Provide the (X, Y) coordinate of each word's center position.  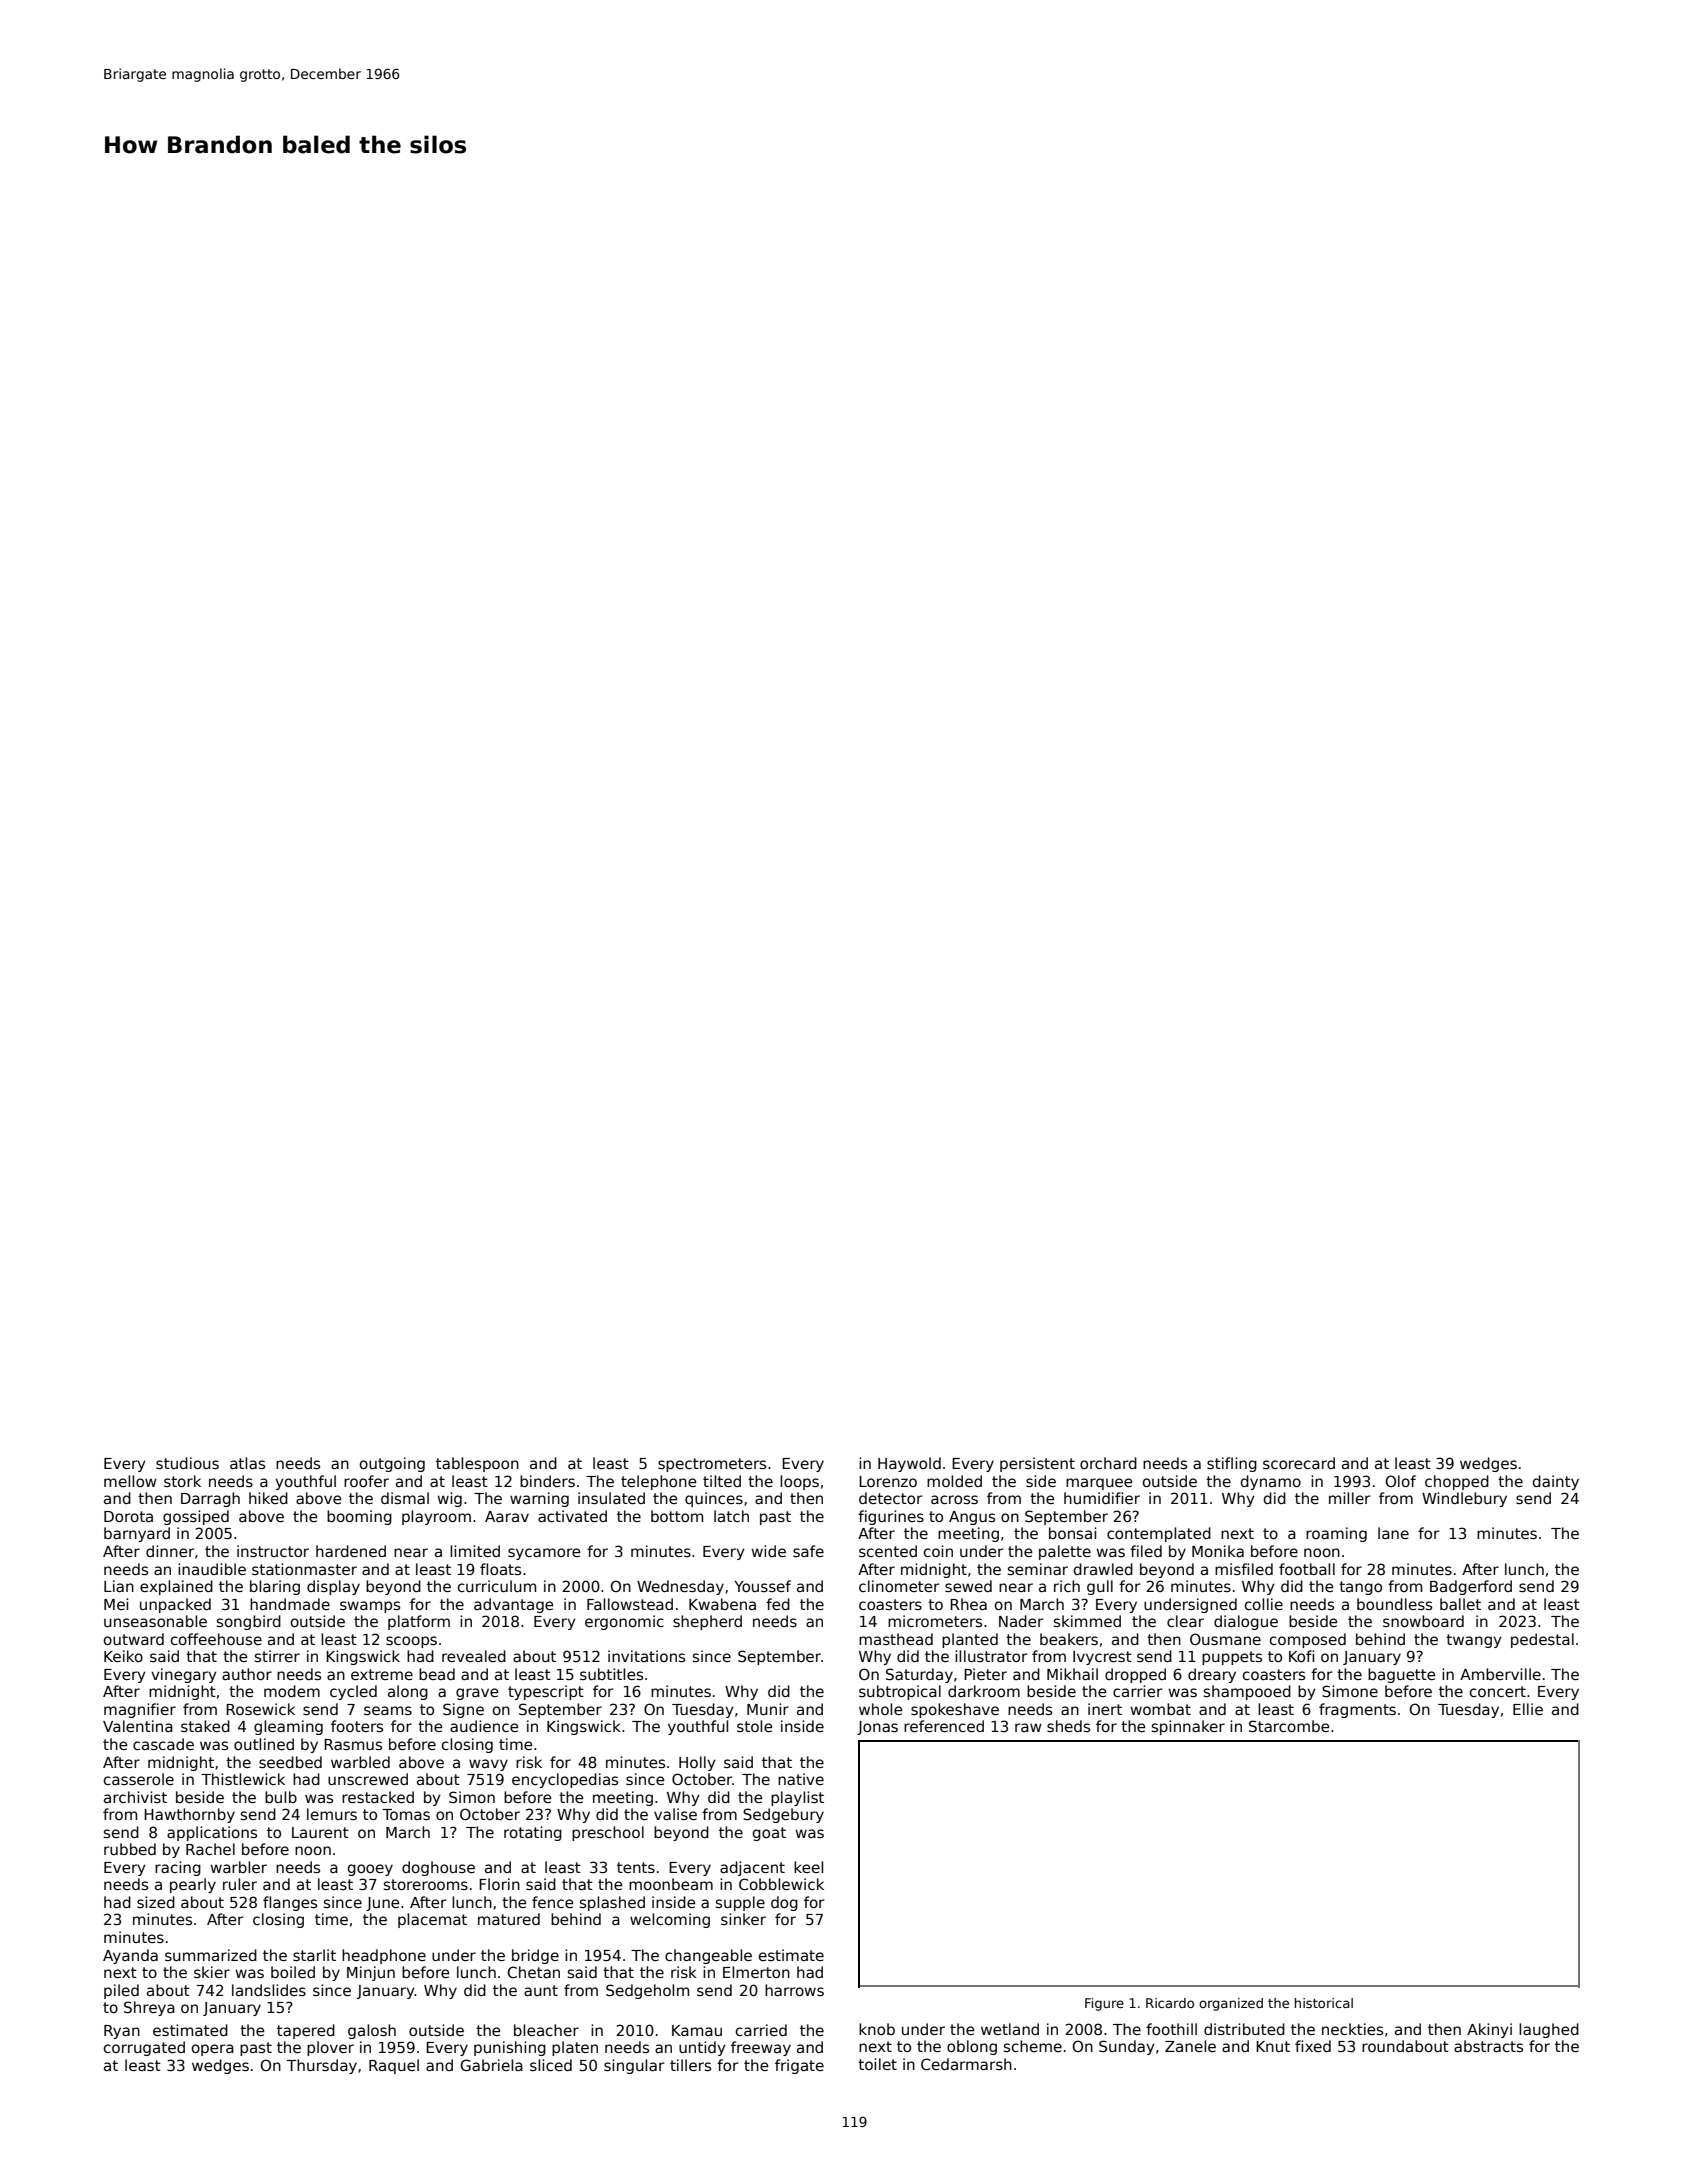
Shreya (149, 2008)
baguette (1402, 1675)
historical (1324, 2003)
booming (359, 1517)
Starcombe (1289, 1726)
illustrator (991, 1656)
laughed (1549, 2030)
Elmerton (756, 1972)
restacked (378, 1797)
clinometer (899, 1586)
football (1307, 1569)
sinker (743, 1919)
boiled (293, 1972)
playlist (797, 1798)
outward (134, 1639)
